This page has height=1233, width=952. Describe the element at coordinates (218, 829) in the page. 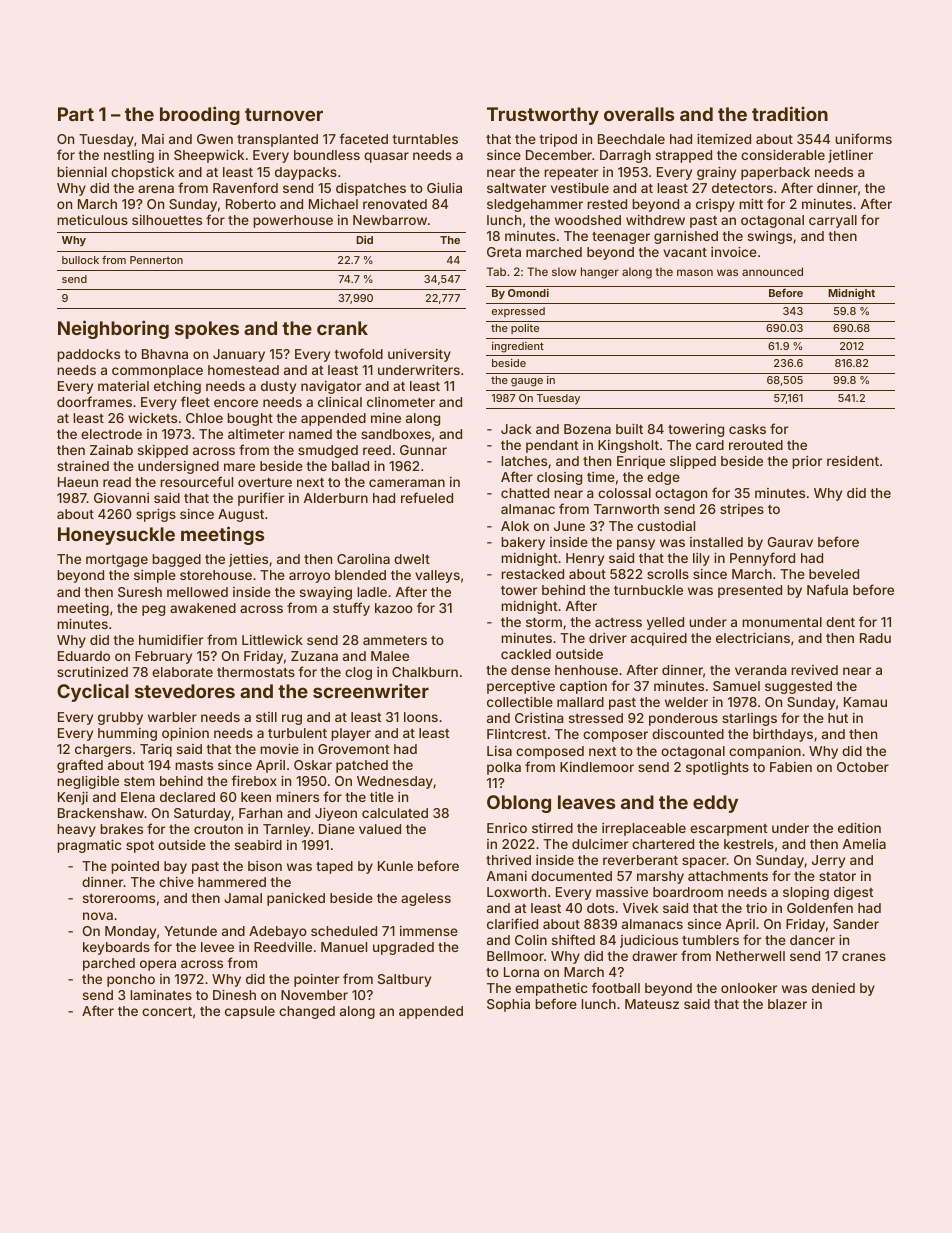

I see `crouton` at that location.
